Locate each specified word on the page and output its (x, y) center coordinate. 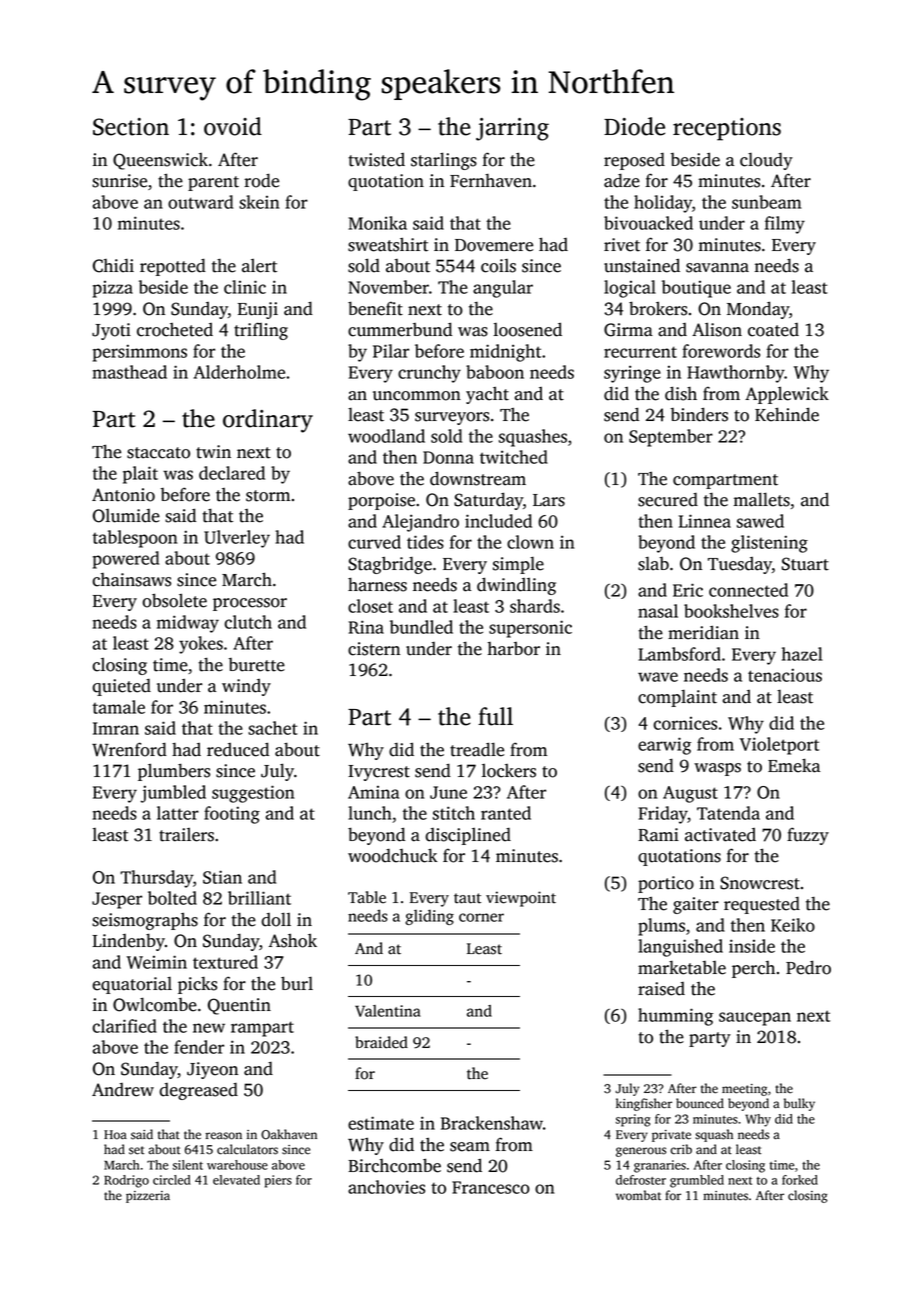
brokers (658, 308)
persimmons (140, 353)
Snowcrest (760, 883)
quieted (122, 687)
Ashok (293, 940)
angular (503, 289)
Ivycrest (379, 773)
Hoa (115, 1135)
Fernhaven (491, 181)
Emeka (794, 765)
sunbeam (766, 202)
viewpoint (521, 899)
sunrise (119, 181)
